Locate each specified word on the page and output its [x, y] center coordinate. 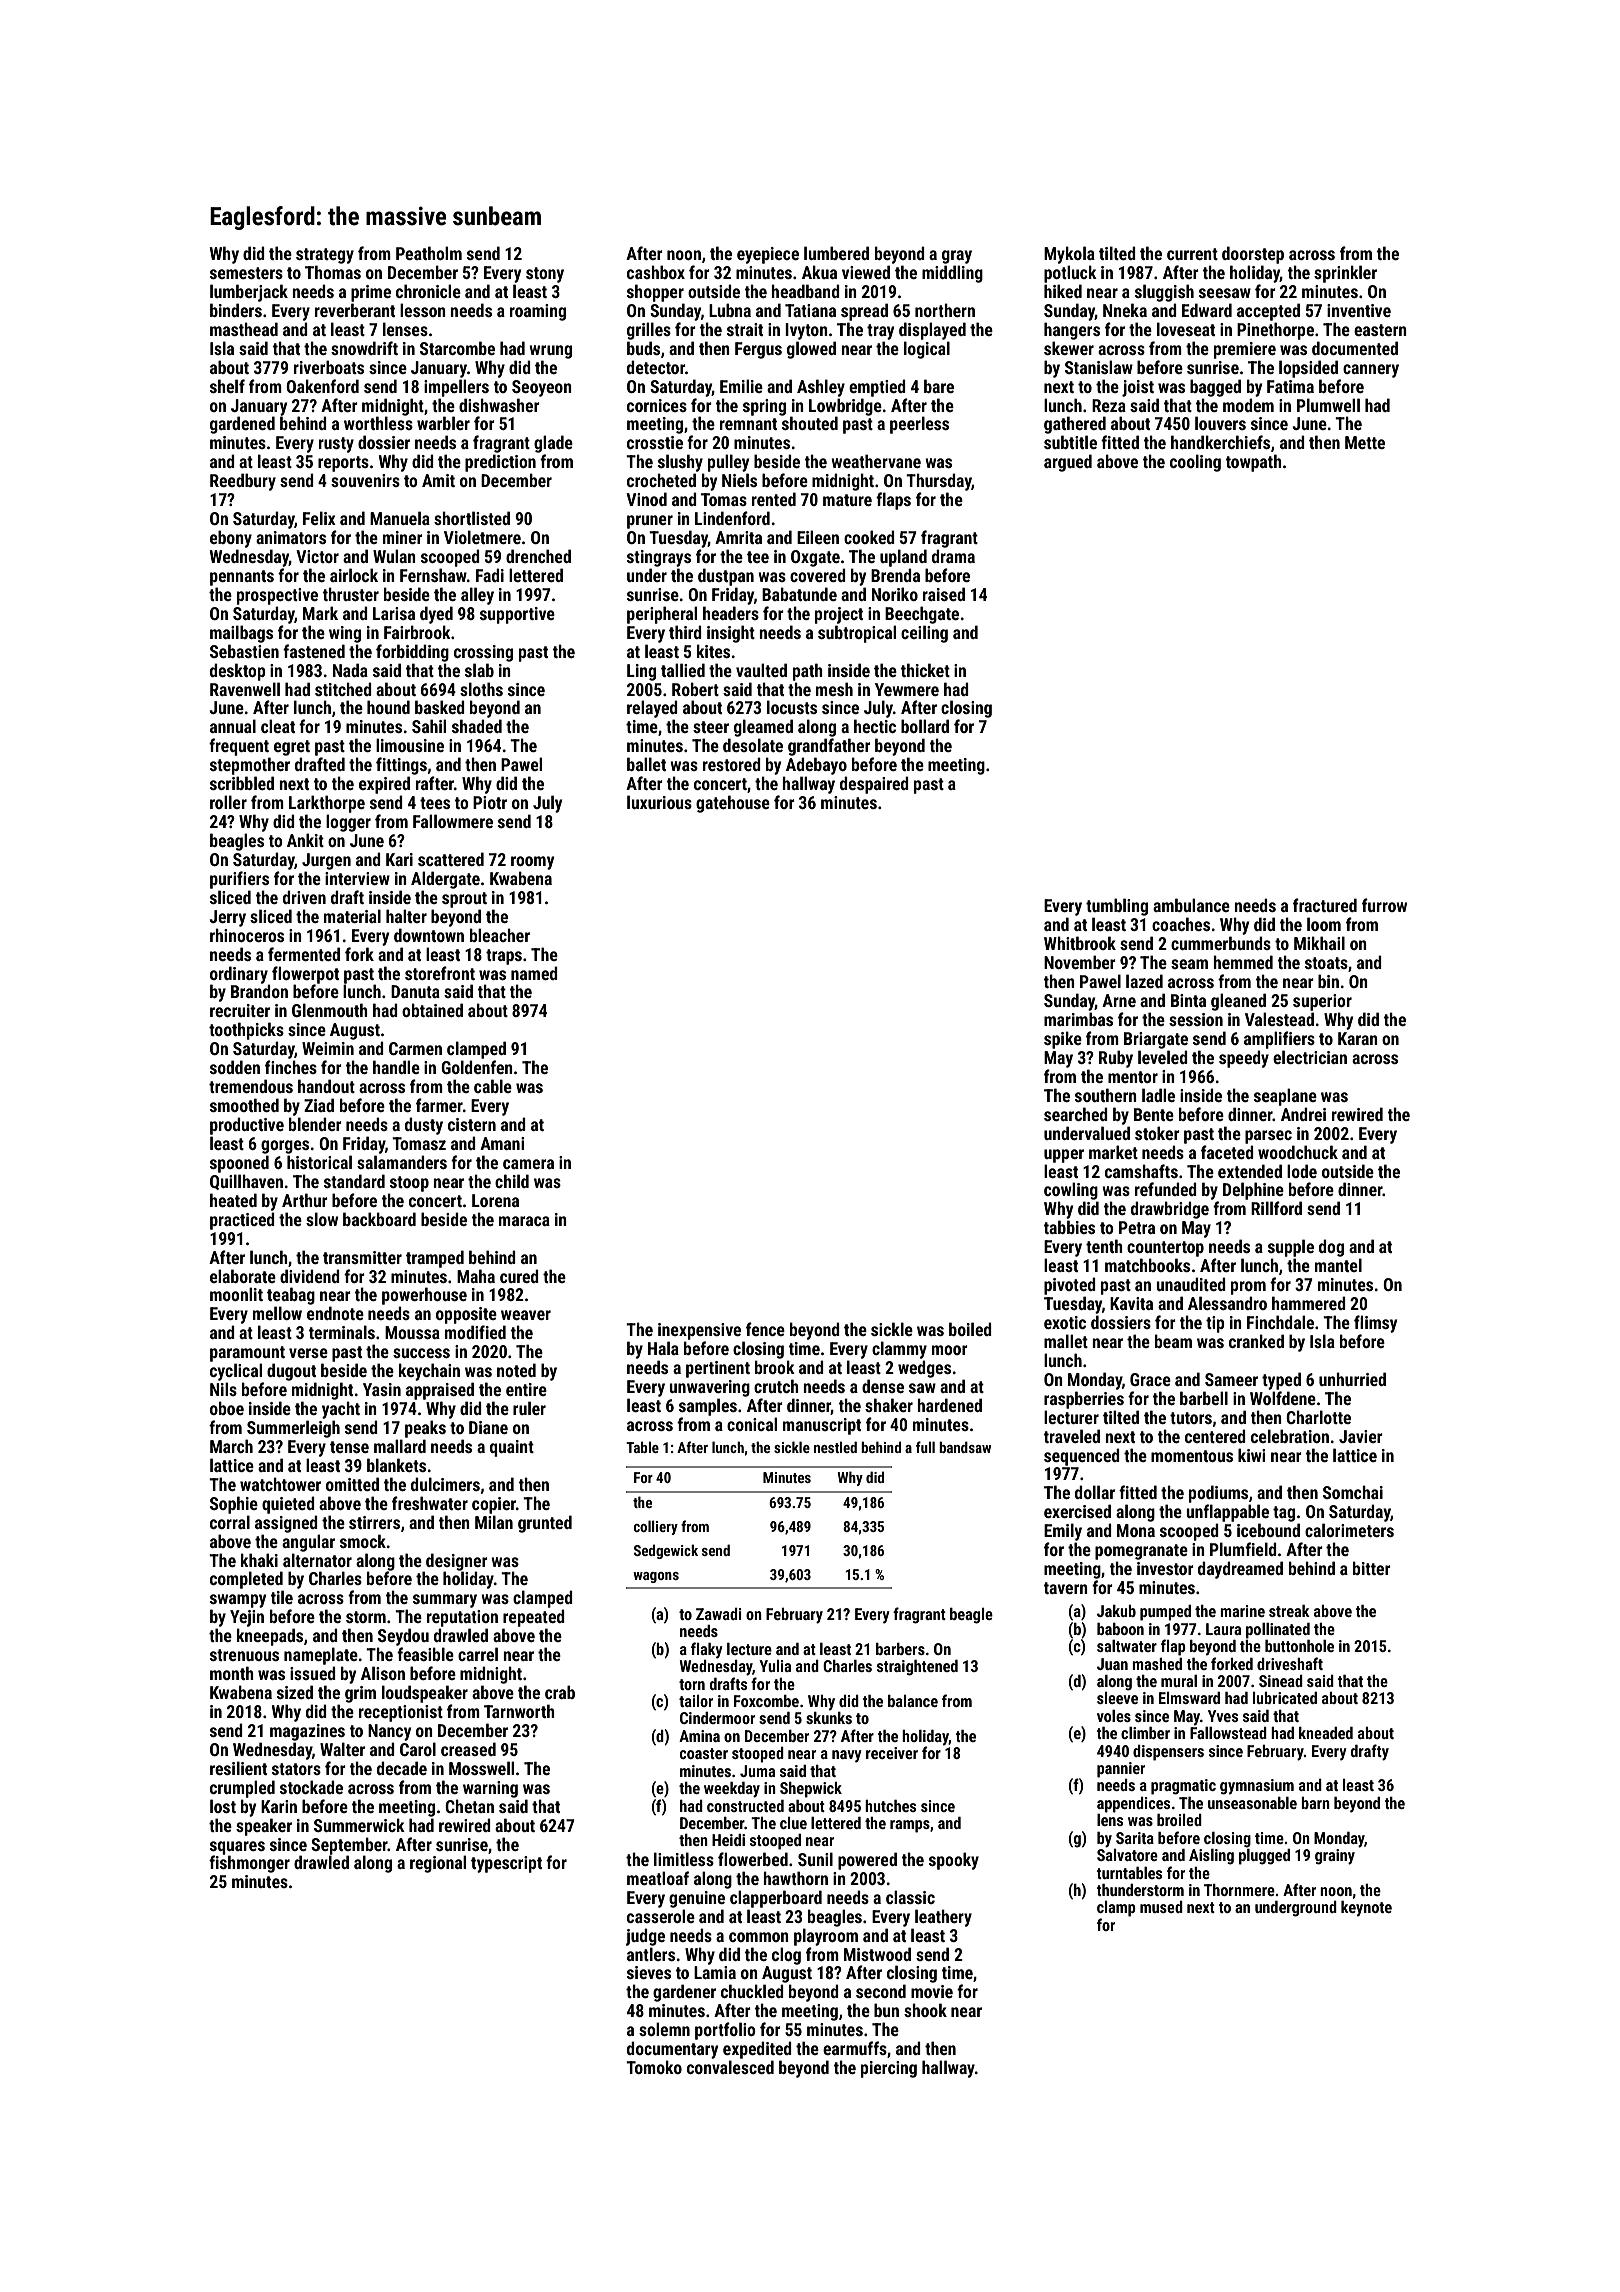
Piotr [490, 802]
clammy [899, 1350]
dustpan [726, 577]
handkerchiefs [1220, 442]
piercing [889, 2069]
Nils [223, 1389]
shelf [227, 386]
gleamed [763, 728]
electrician [1310, 1057]
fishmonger [249, 1864]
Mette [1365, 442]
